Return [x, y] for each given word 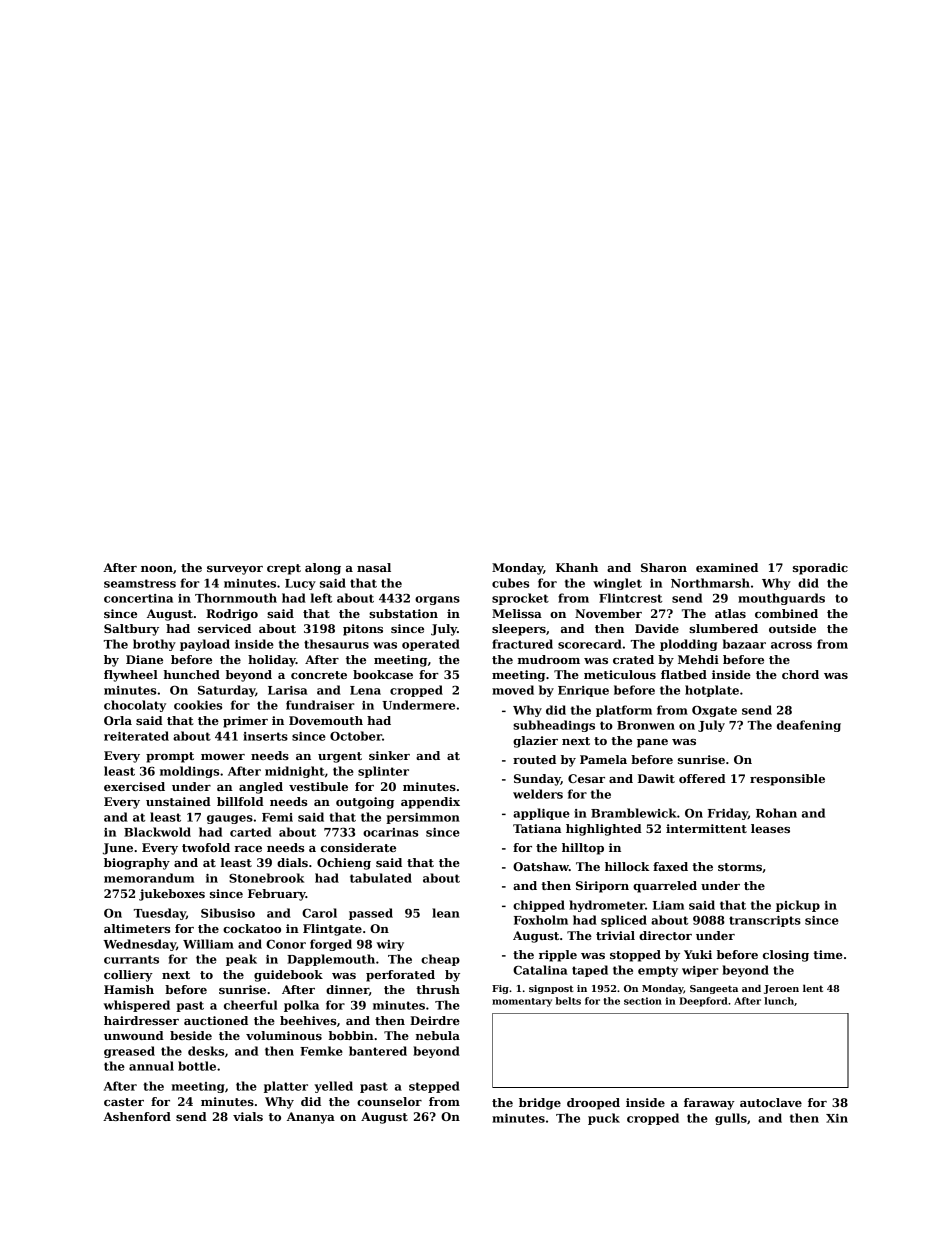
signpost [551, 989]
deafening [809, 726]
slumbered [723, 628]
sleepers [519, 630]
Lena [365, 690]
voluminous [284, 1035]
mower [223, 757]
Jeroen [781, 989]
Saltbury [131, 630]
